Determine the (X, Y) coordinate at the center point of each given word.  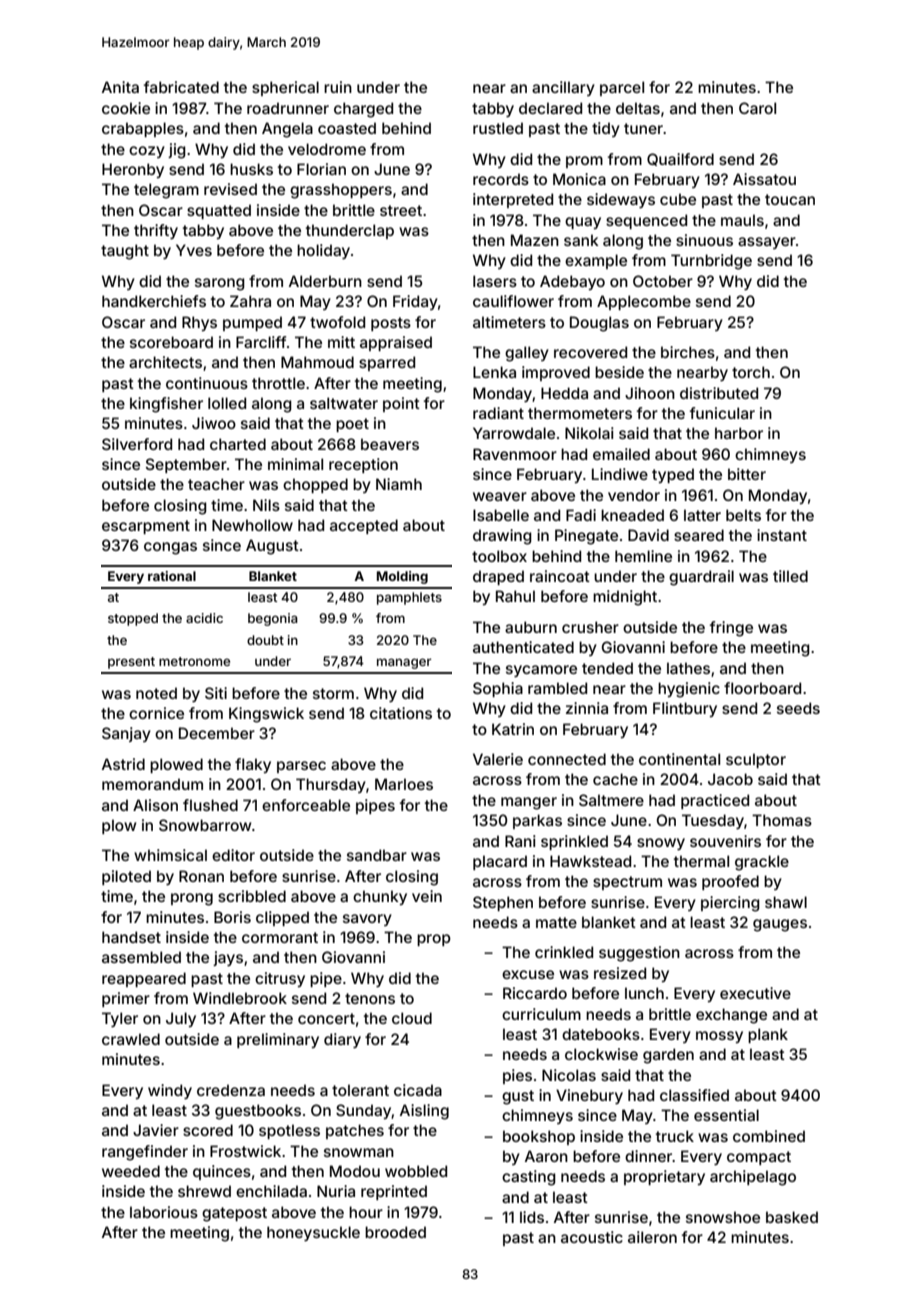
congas (170, 548)
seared (699, 535)
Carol (757, 108)
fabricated (181, 87)
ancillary (563, 88)
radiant (498, 413)
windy (170, 1091)
